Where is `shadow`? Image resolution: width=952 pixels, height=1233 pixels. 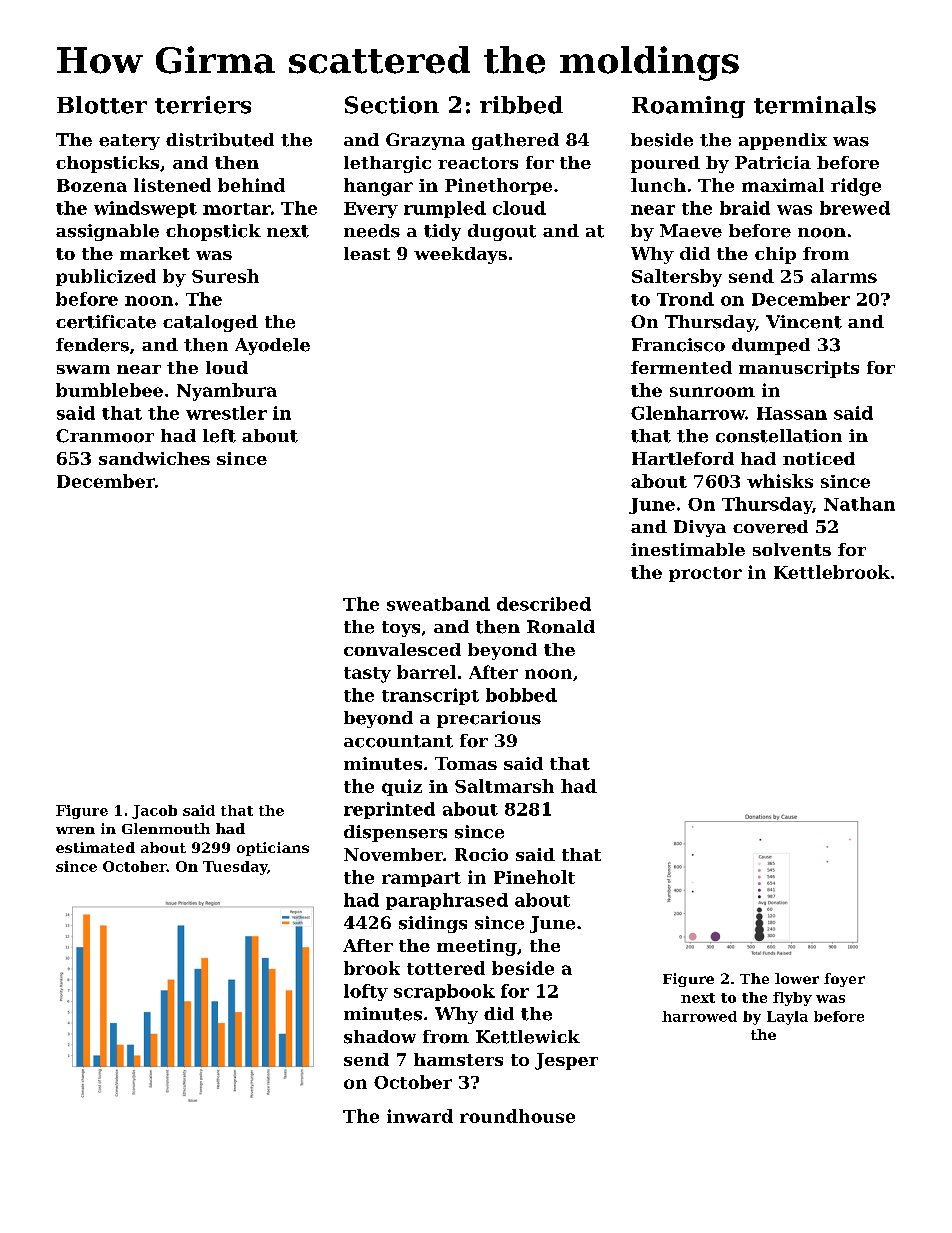 shadow is located at coordinates (380, 1037).
